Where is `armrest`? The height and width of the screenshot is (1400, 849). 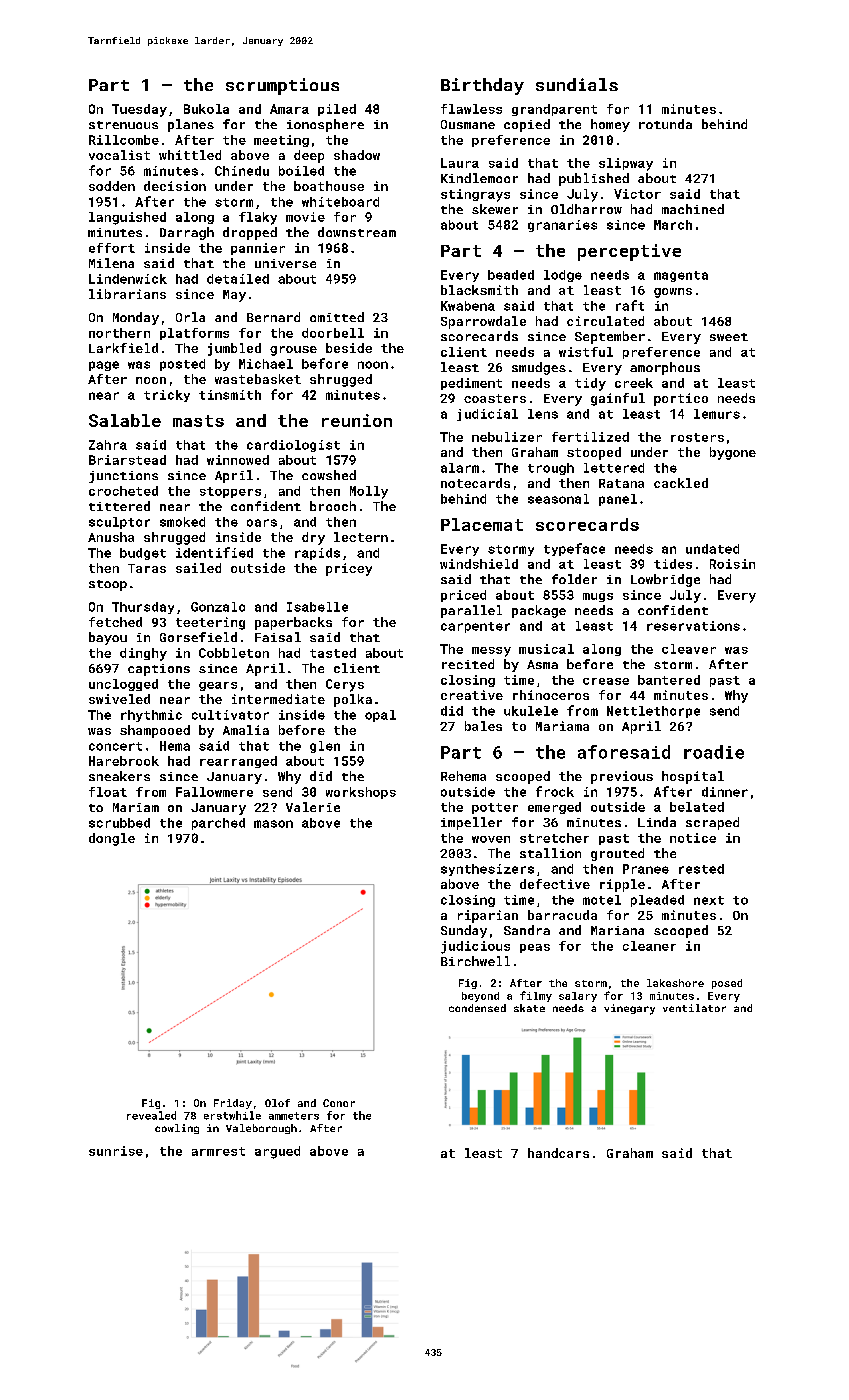 armrest is located at coordinates (218, 1151).
